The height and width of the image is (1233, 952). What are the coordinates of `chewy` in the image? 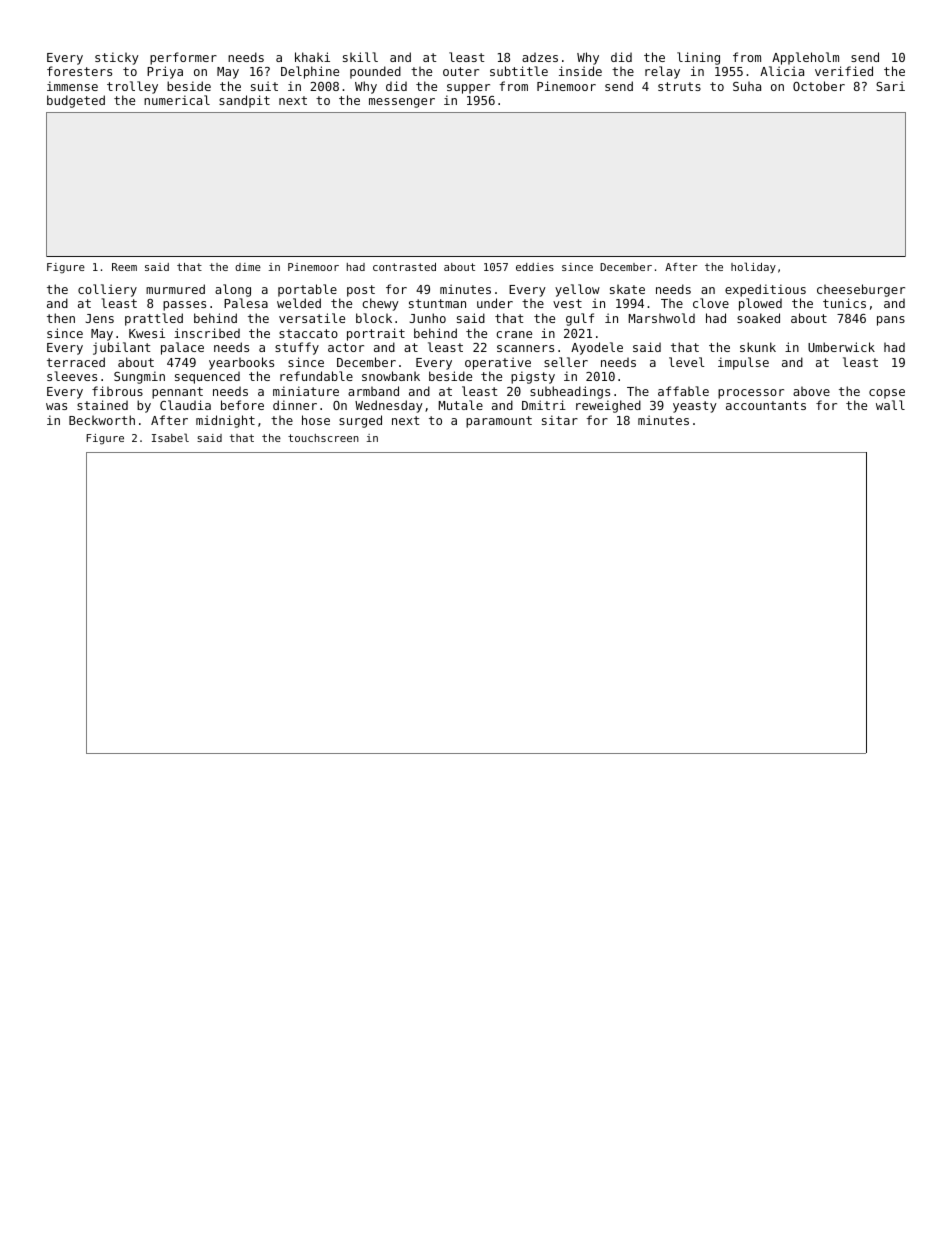 It's located at (380, 304).
